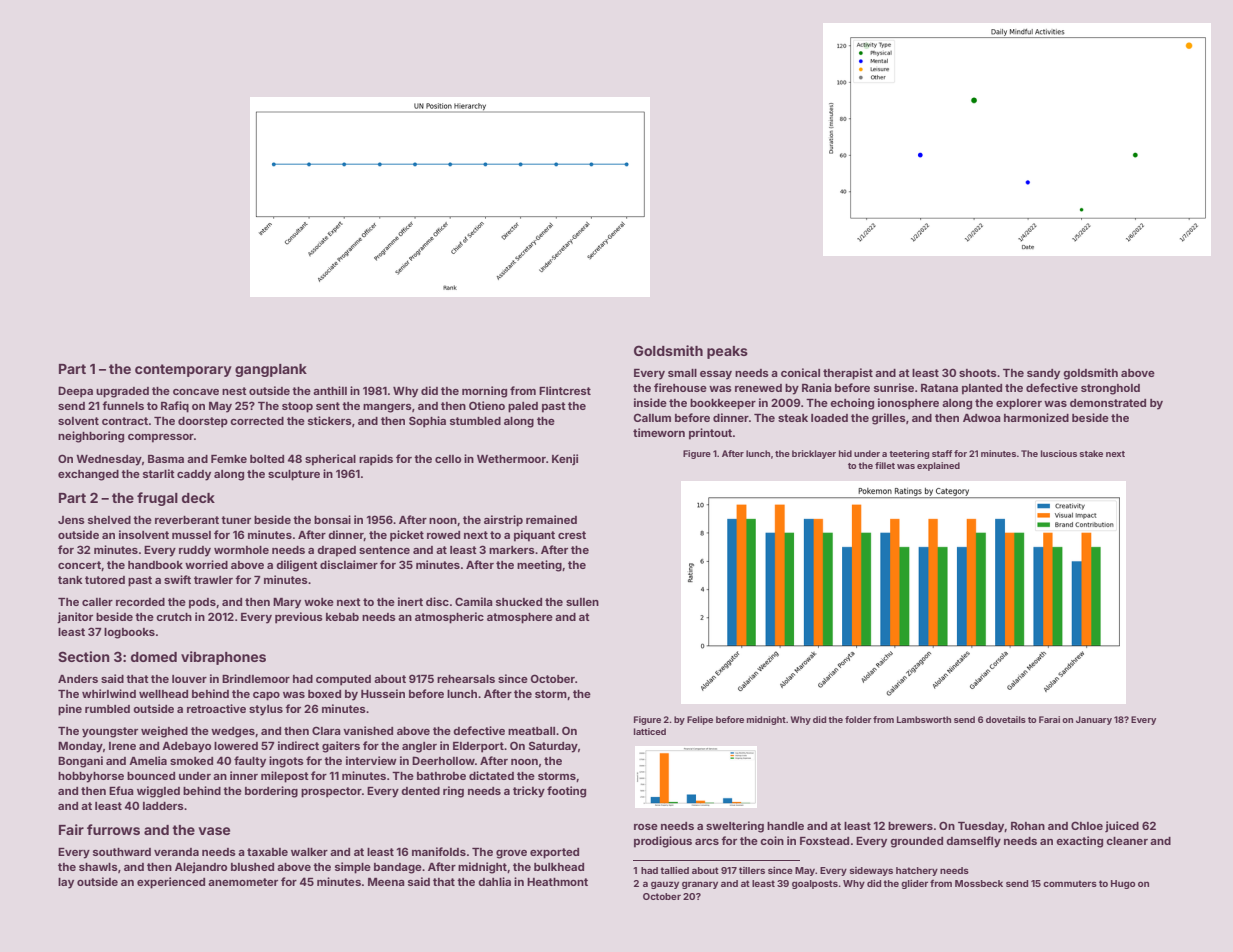 This screenshot has width=1233, height=952. What do you see at coordinates (267, 852) in the screenshot?
I see `taxable` at bounding box center [267, 852].
